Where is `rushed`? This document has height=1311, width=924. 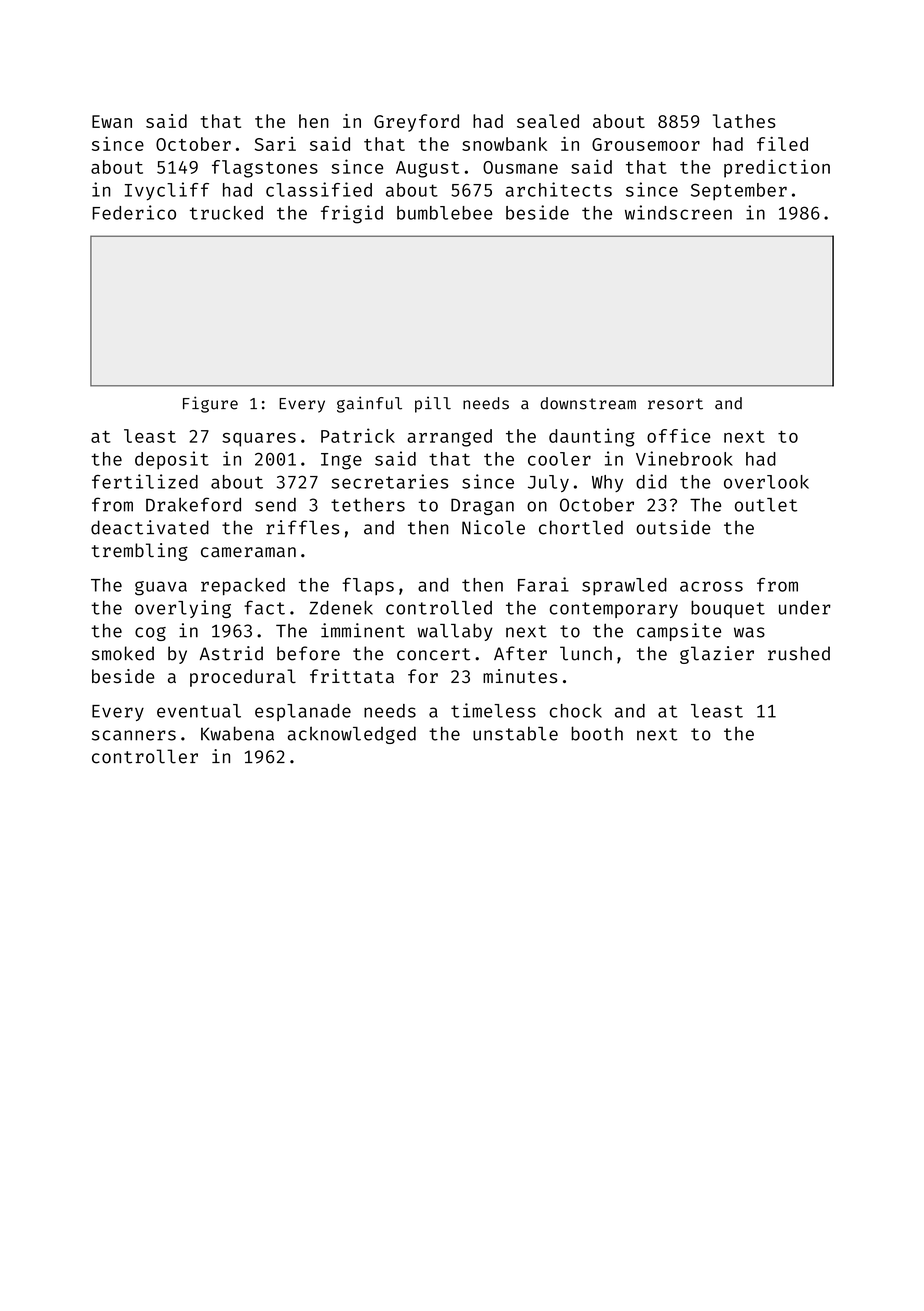
rushed is located at coordinates (799, 653).
